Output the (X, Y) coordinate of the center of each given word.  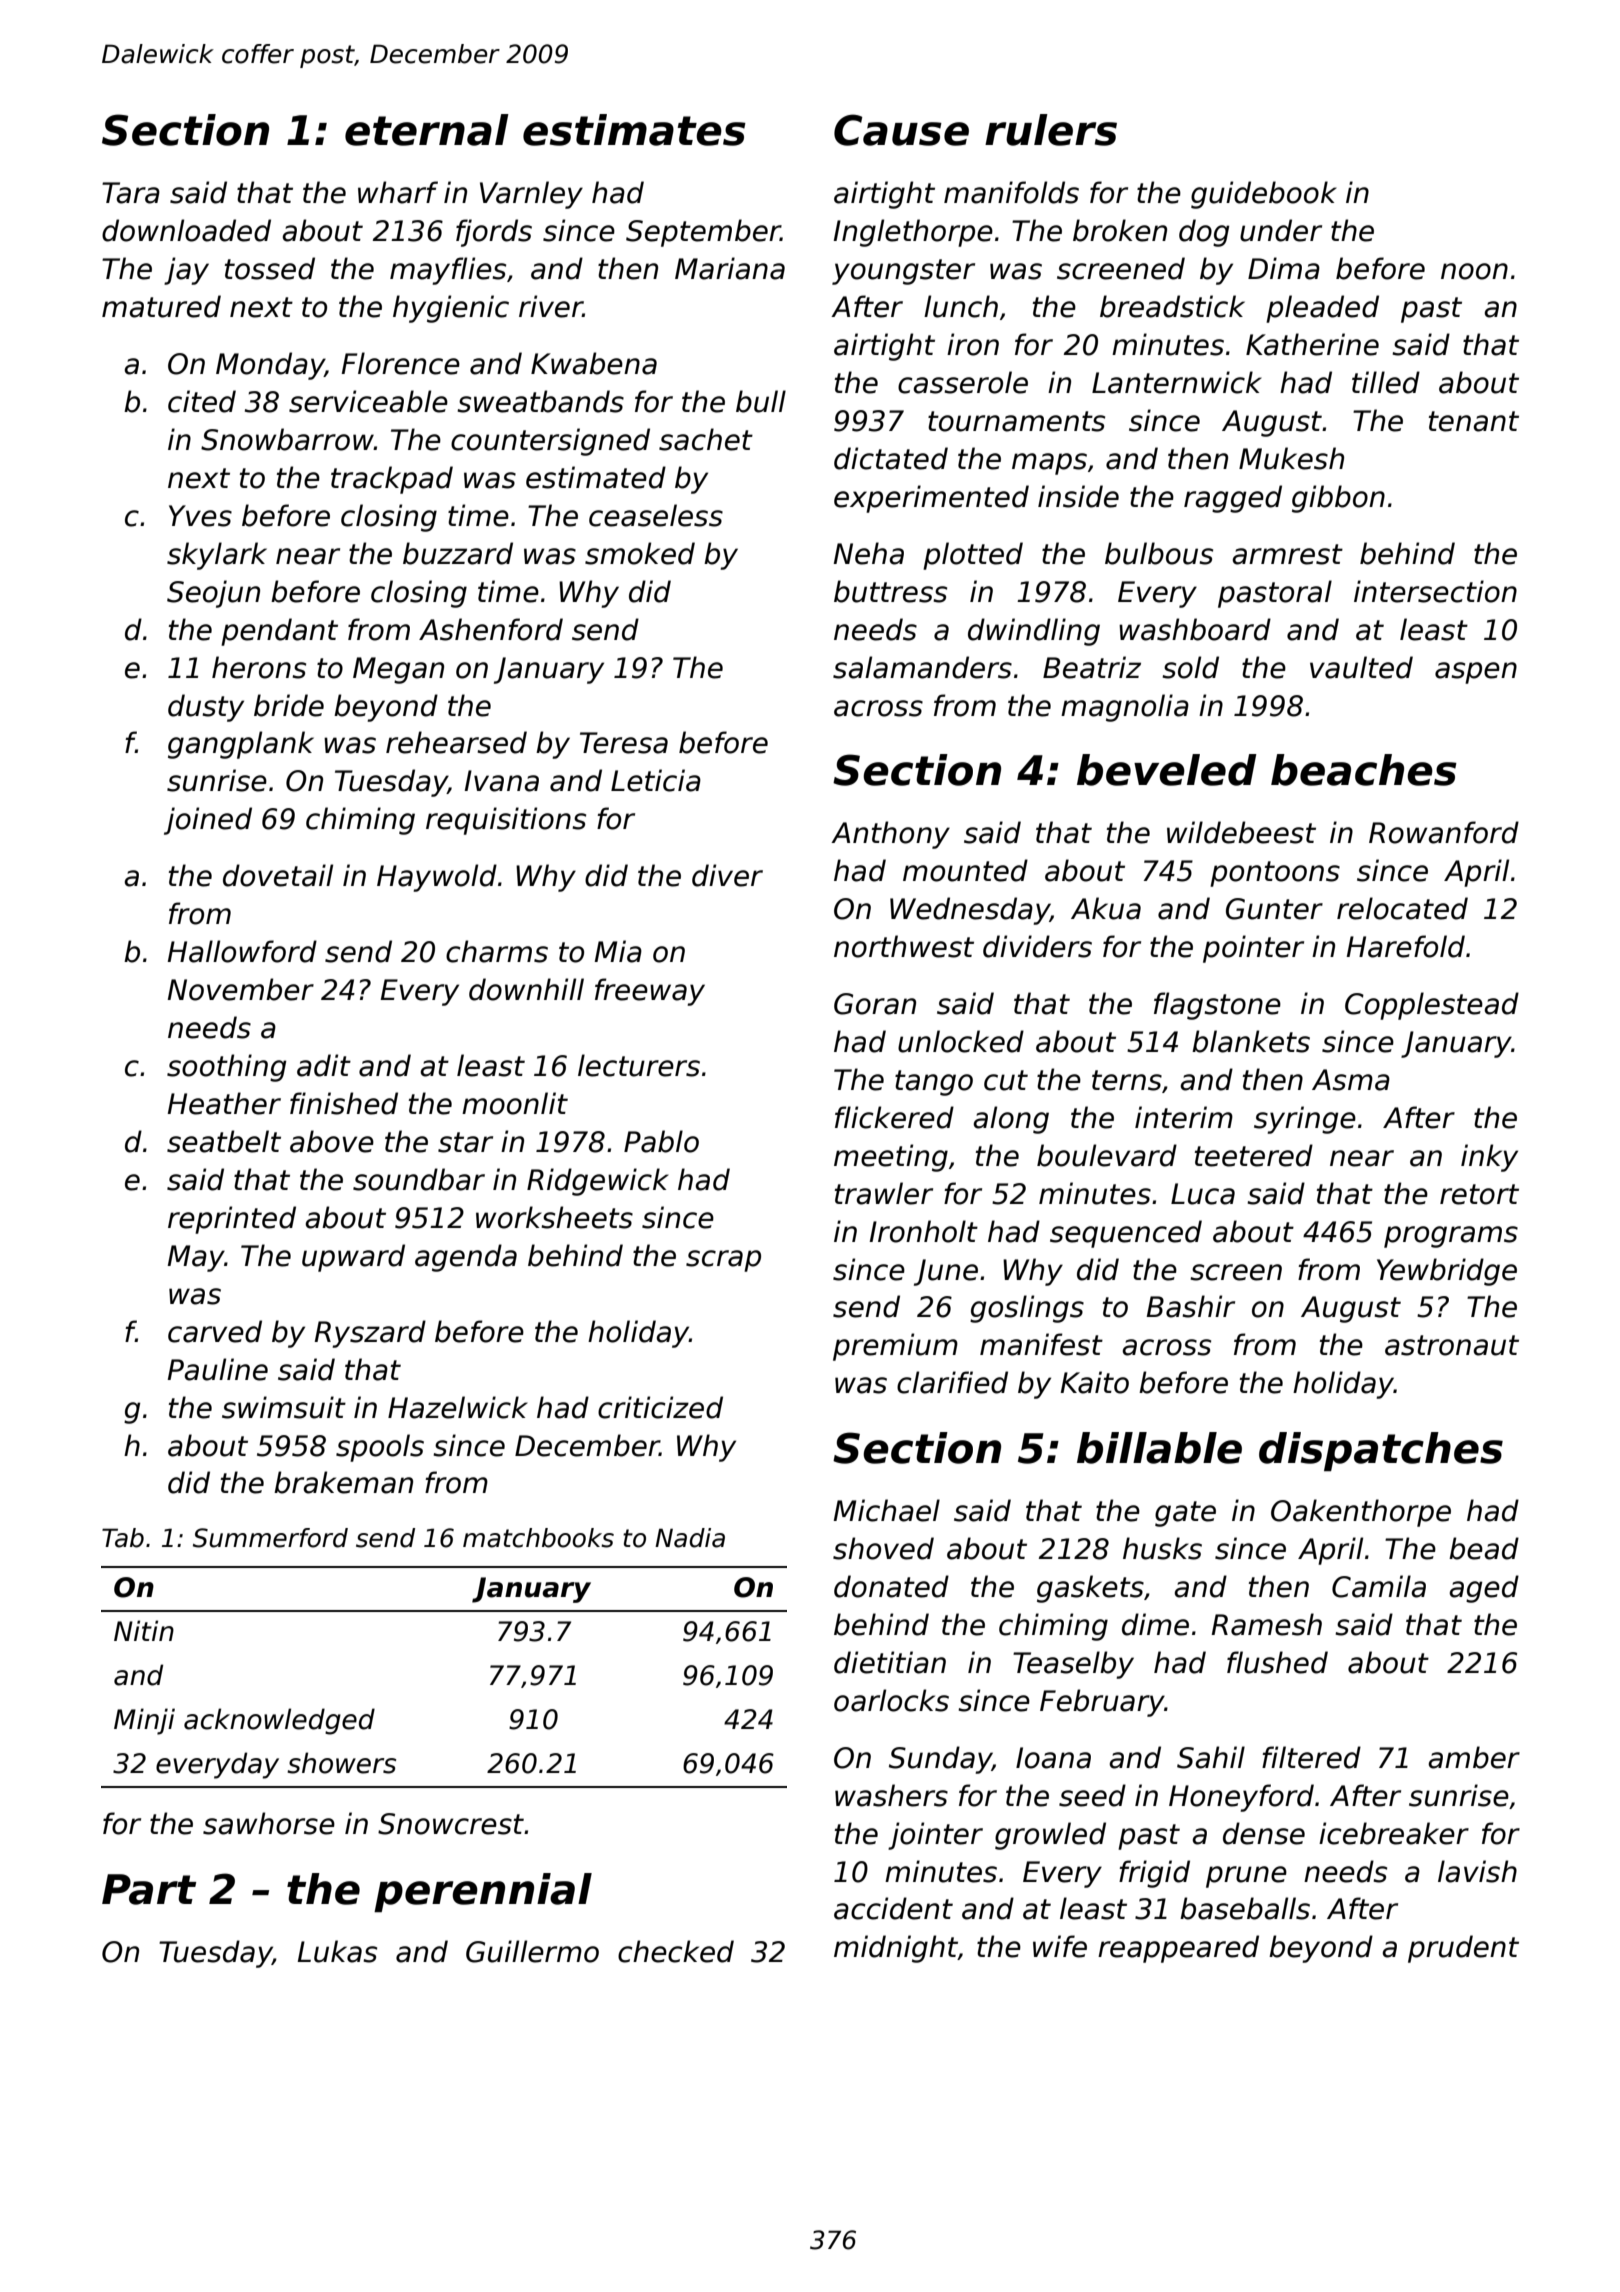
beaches (1364, 770)
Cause (901, 130)
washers (891, 1795)
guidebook (1264, 195)
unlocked (961, 1041)
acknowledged (279, 1721)
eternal (427, 130)
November (240, 989)
